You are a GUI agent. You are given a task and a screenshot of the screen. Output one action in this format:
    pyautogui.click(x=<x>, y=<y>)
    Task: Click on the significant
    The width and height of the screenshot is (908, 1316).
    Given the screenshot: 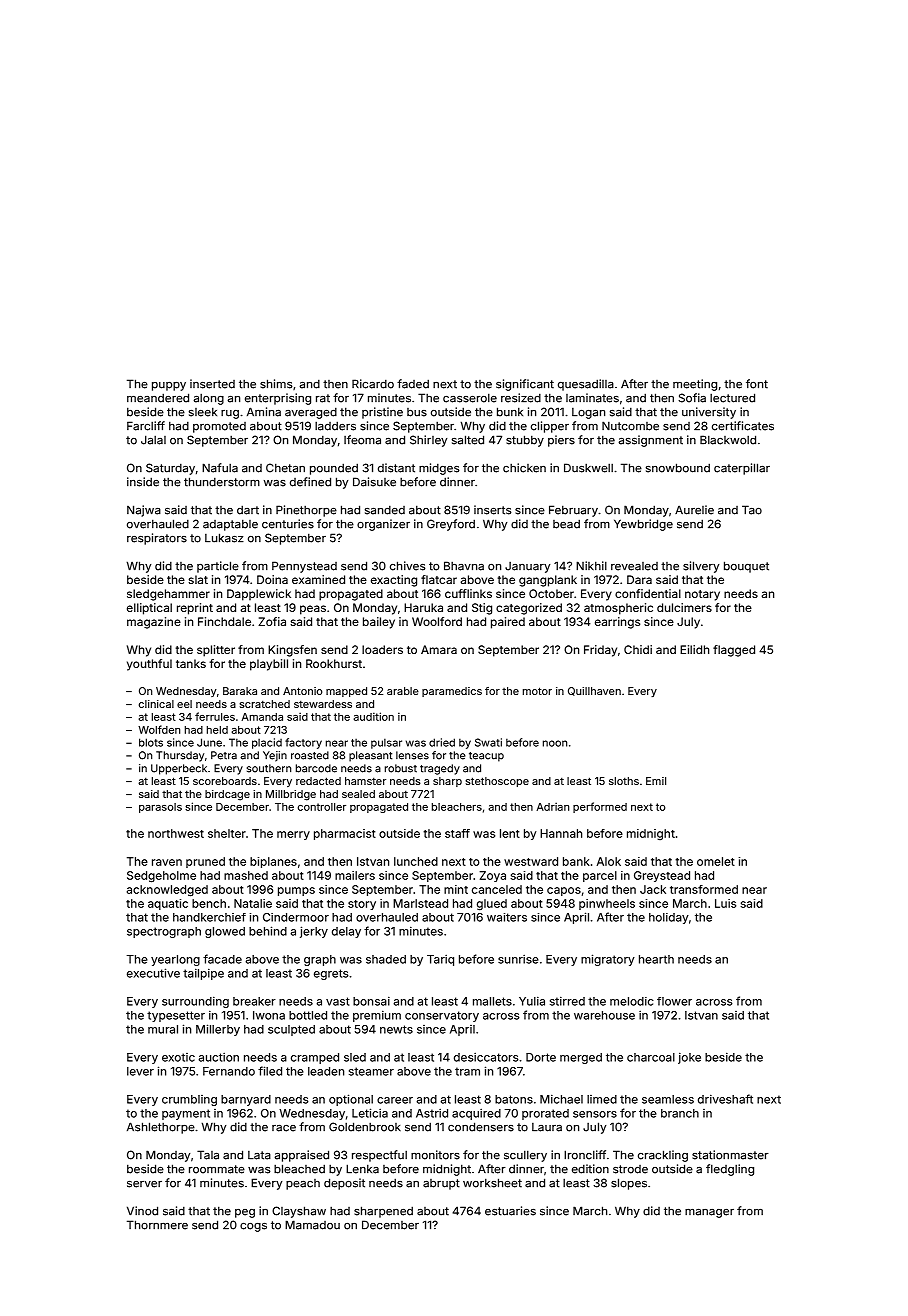 What is the action you would take?
    pyautogui.click(x=525, y=385)
